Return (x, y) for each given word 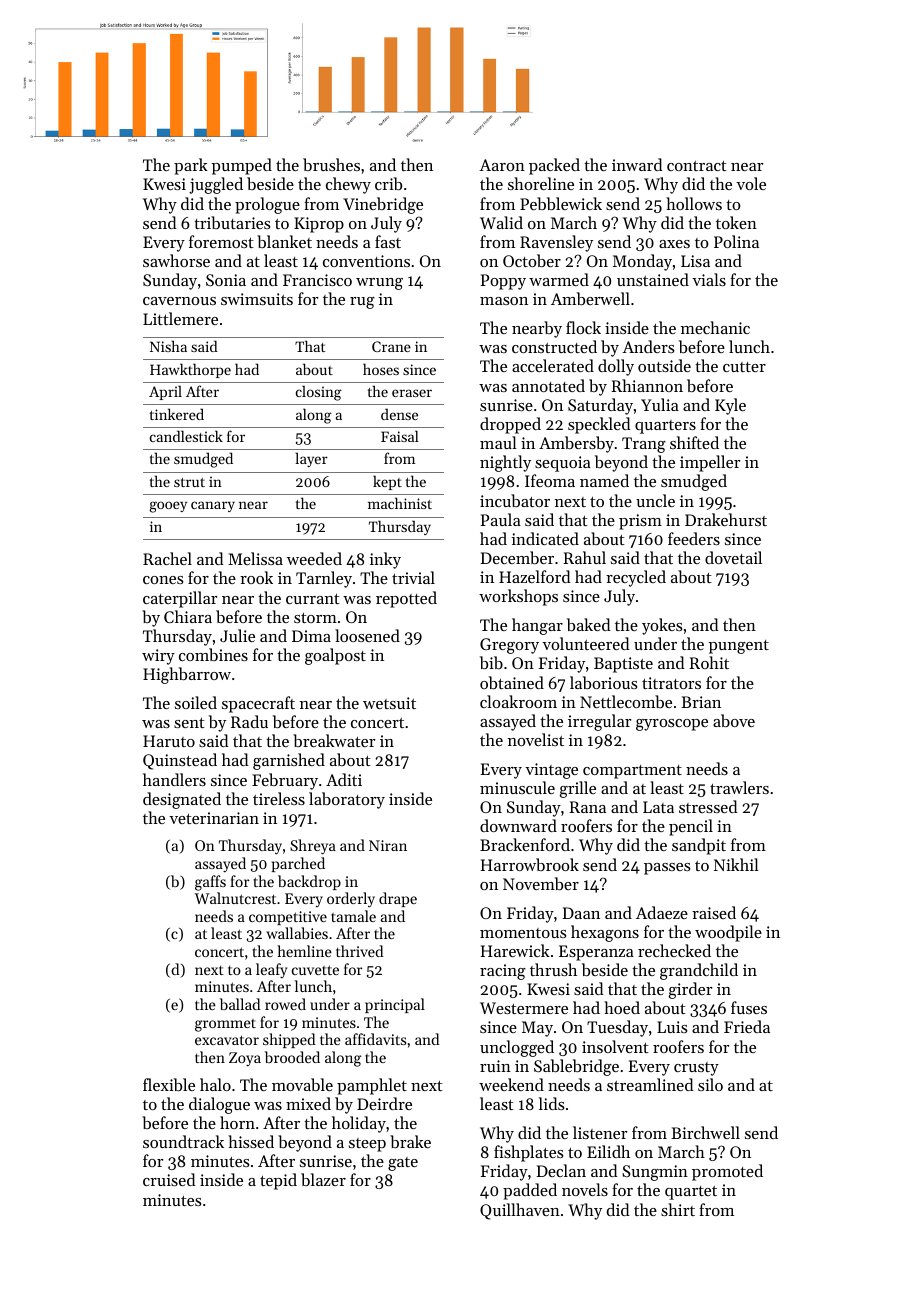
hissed (251, 1141)
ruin (495, 1066)
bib (491, 662)
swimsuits (257, 299)
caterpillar (180, 599)
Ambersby (576, 444)
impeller (710, 463)
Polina (736, 241)
